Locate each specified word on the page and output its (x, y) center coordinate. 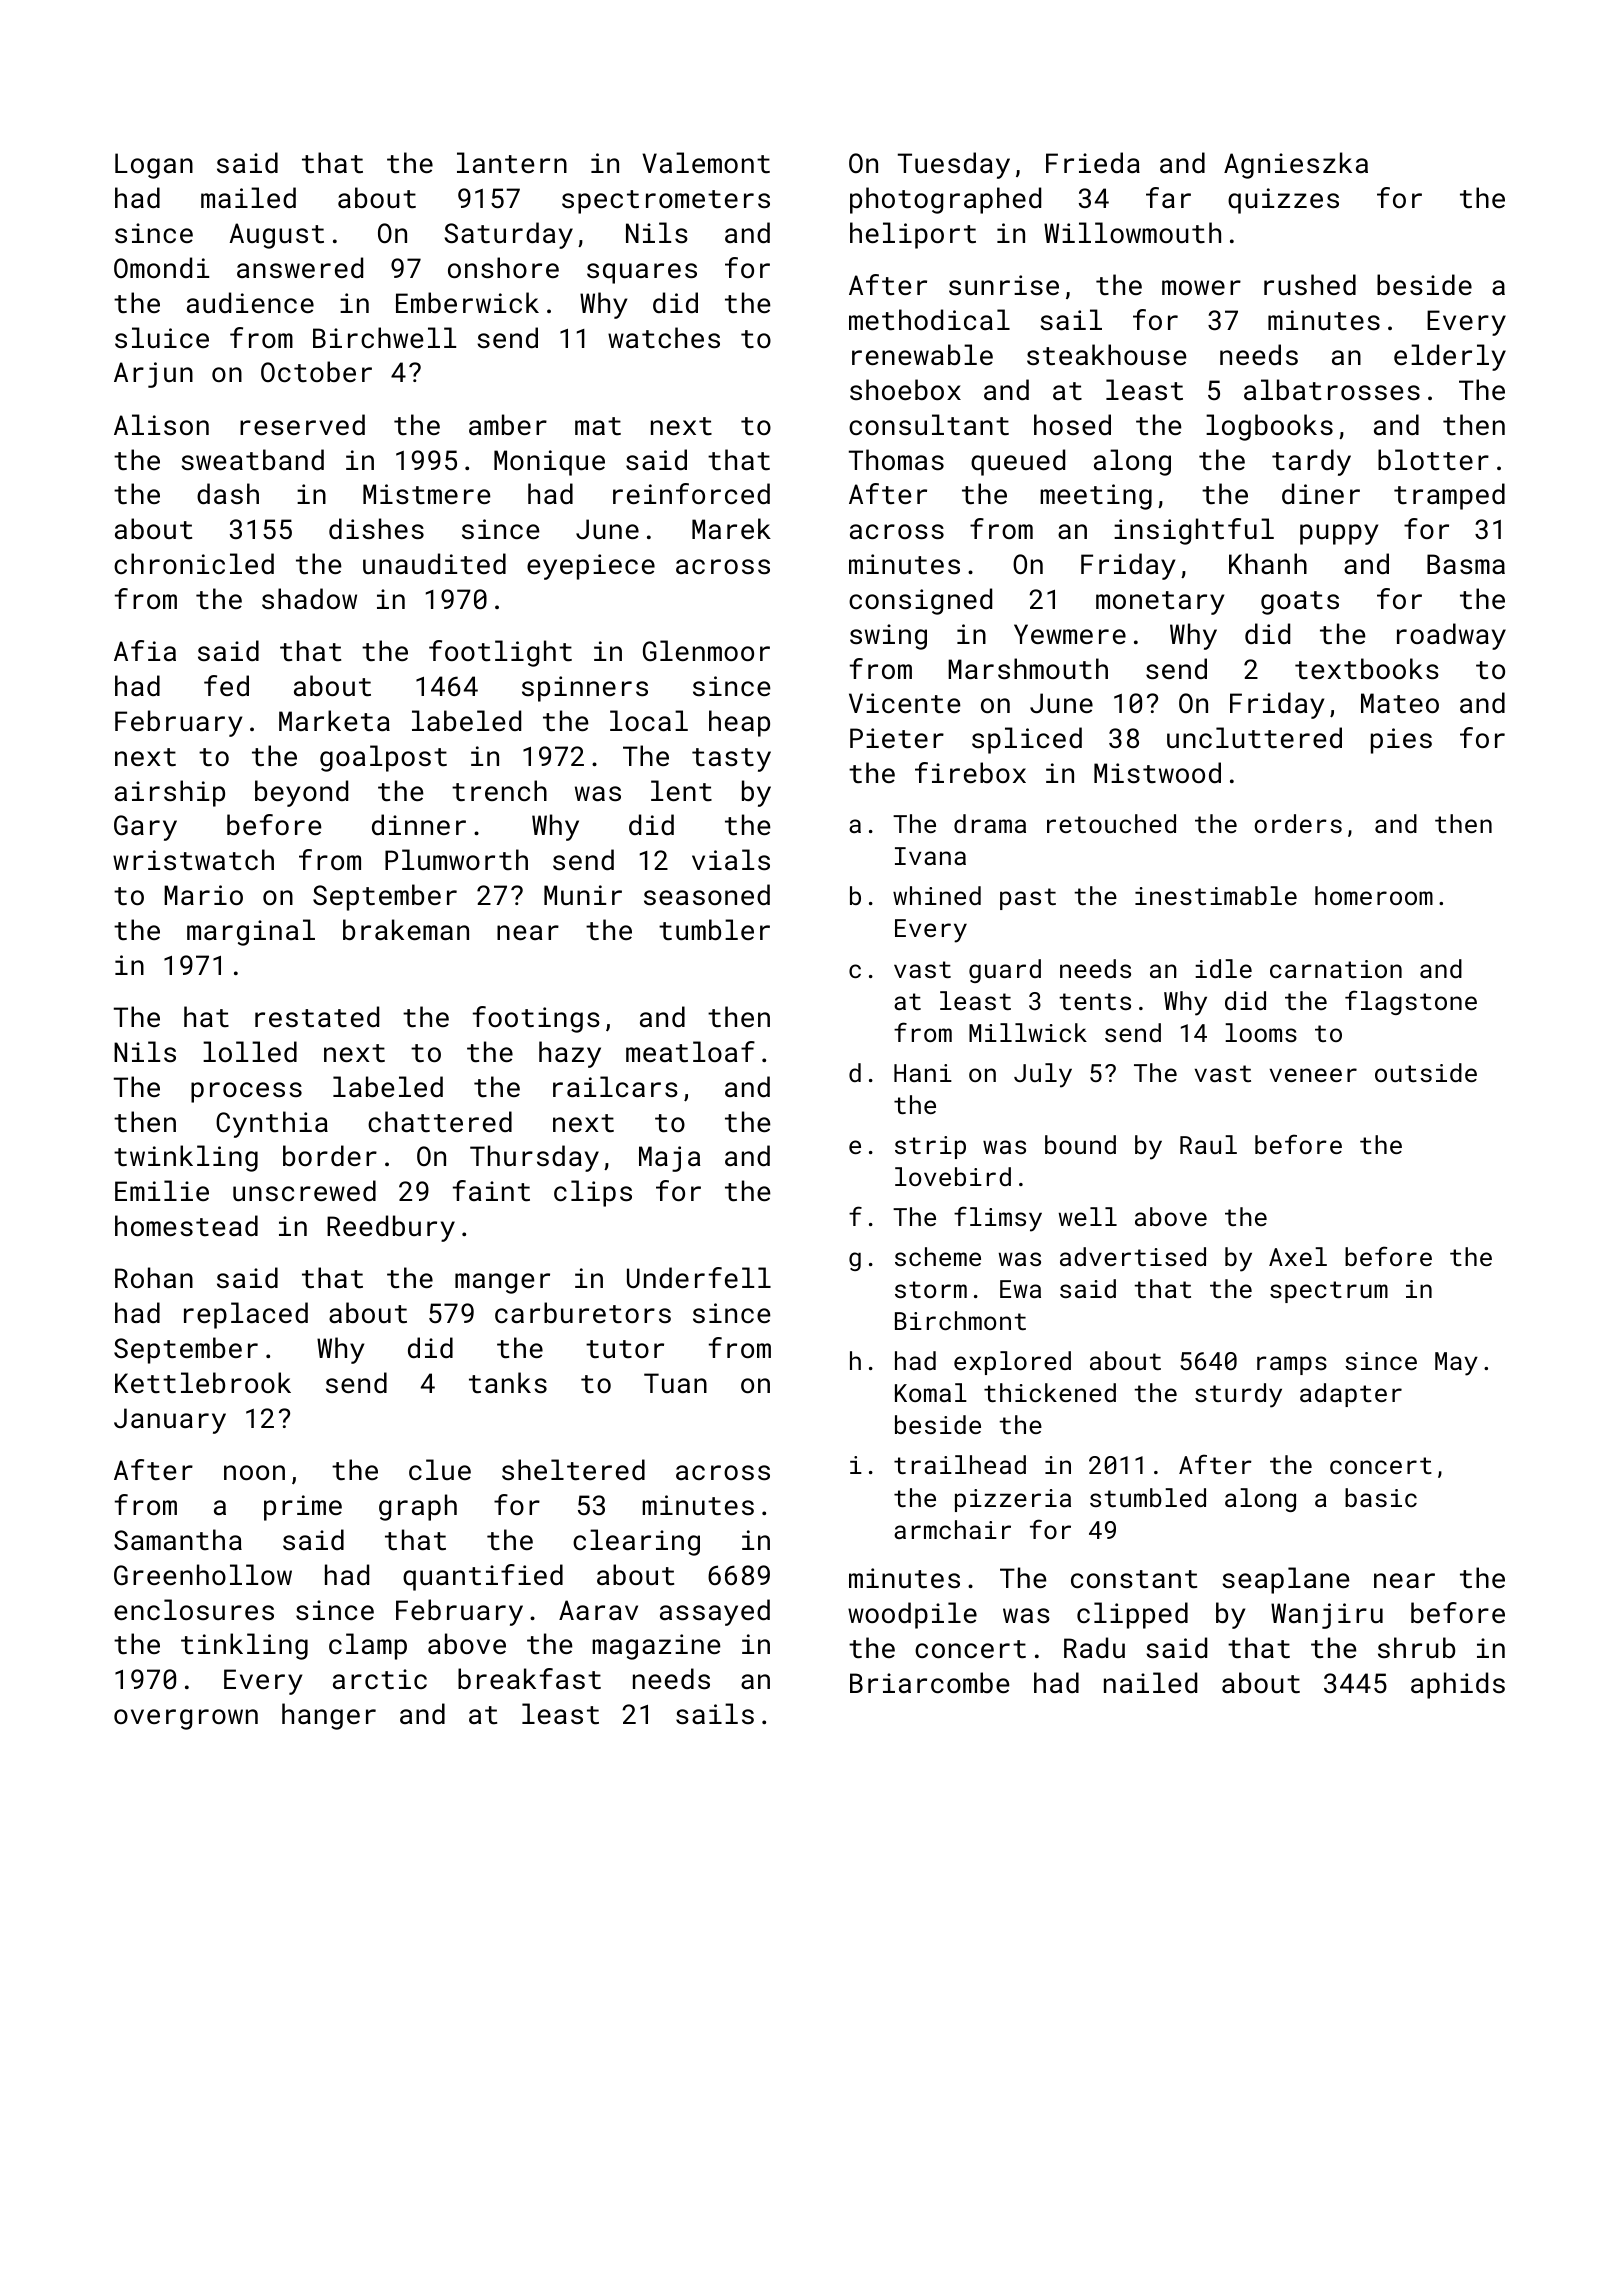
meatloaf (690, 1052)
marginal (251, 932)
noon (254, 1472)
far (1168, 197)
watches (664, 337)
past (1028, 899)
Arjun (153, 375)
